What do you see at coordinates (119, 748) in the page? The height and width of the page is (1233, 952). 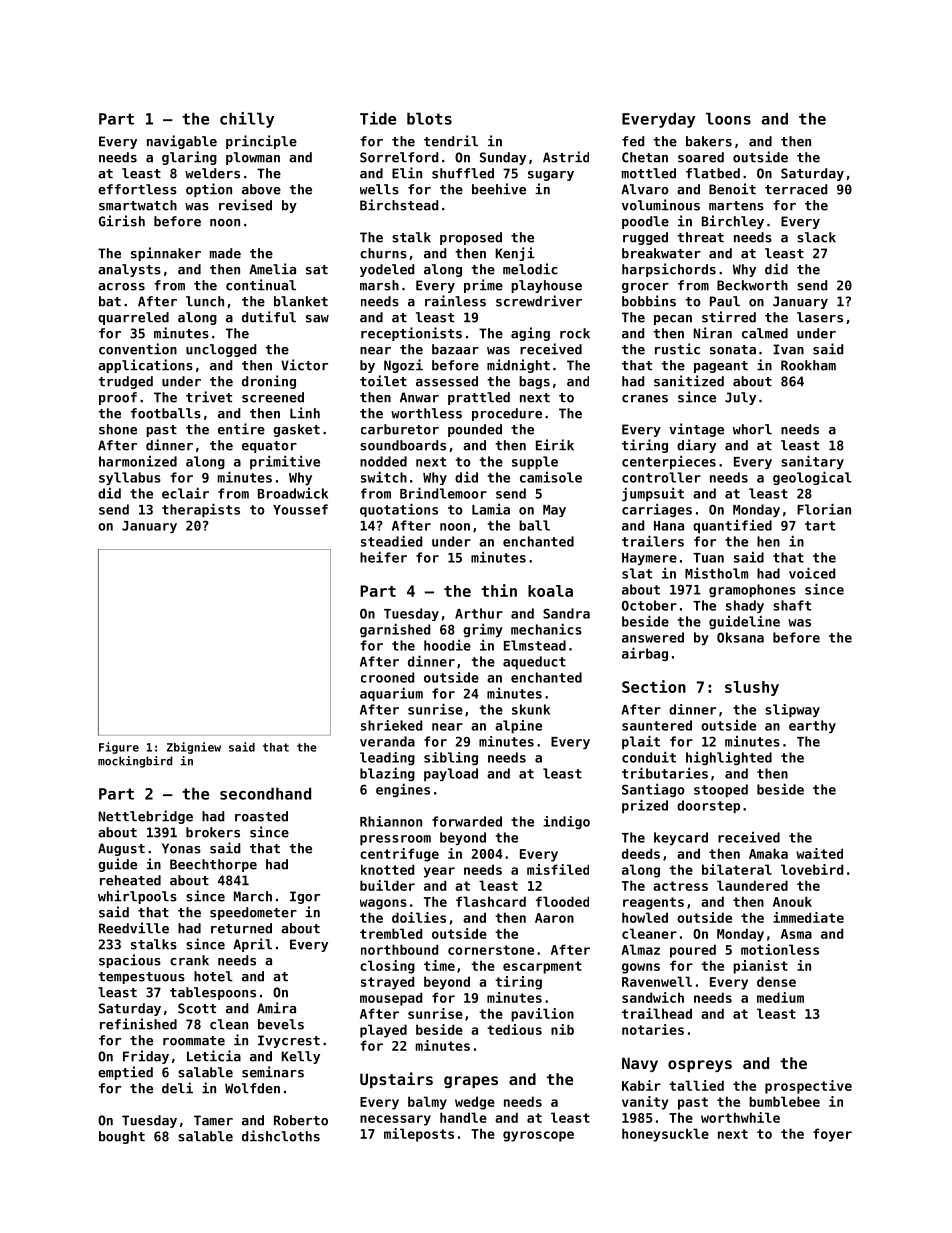 I see `Figure` at bounding box center [119, 748].
